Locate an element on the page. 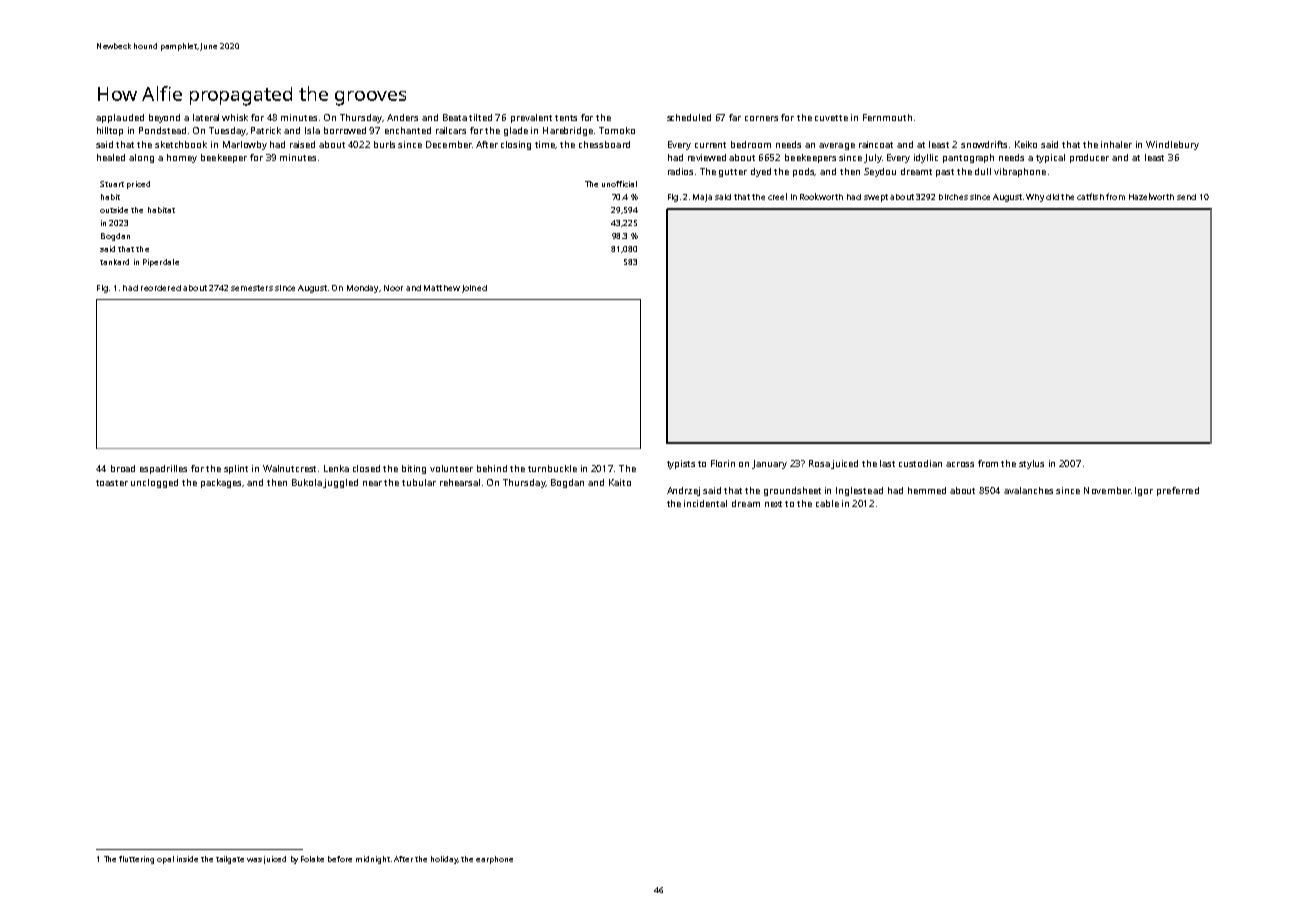 The image size is (1308, 924). Fernmouth is located at coordinates (887, 117).
